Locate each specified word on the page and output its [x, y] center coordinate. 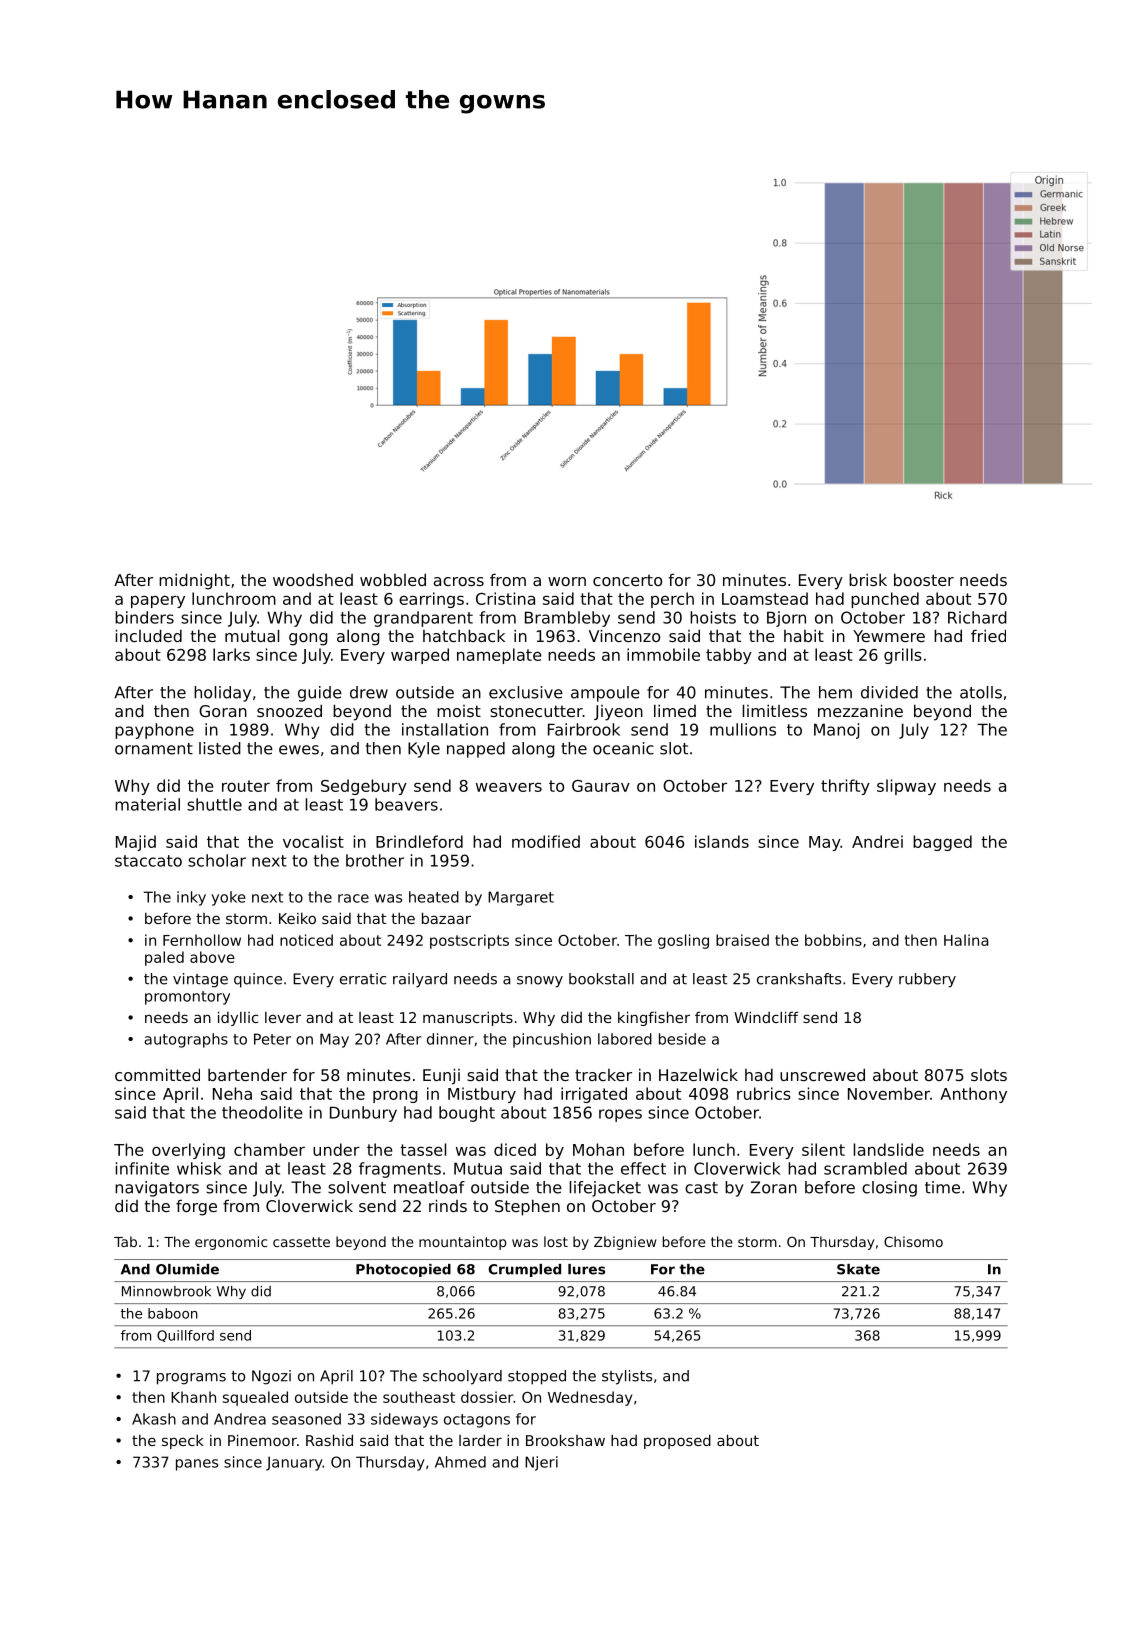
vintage [200, 980]
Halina [966, 940]
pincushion [552, 1040]
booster [924, 579]
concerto [627, 580]
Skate [858, 1269]
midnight [194, 581]
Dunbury [363, 1114]
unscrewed [822, 1074]
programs [191, 1379]
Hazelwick [698, 1075]
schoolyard [462, 1377]
